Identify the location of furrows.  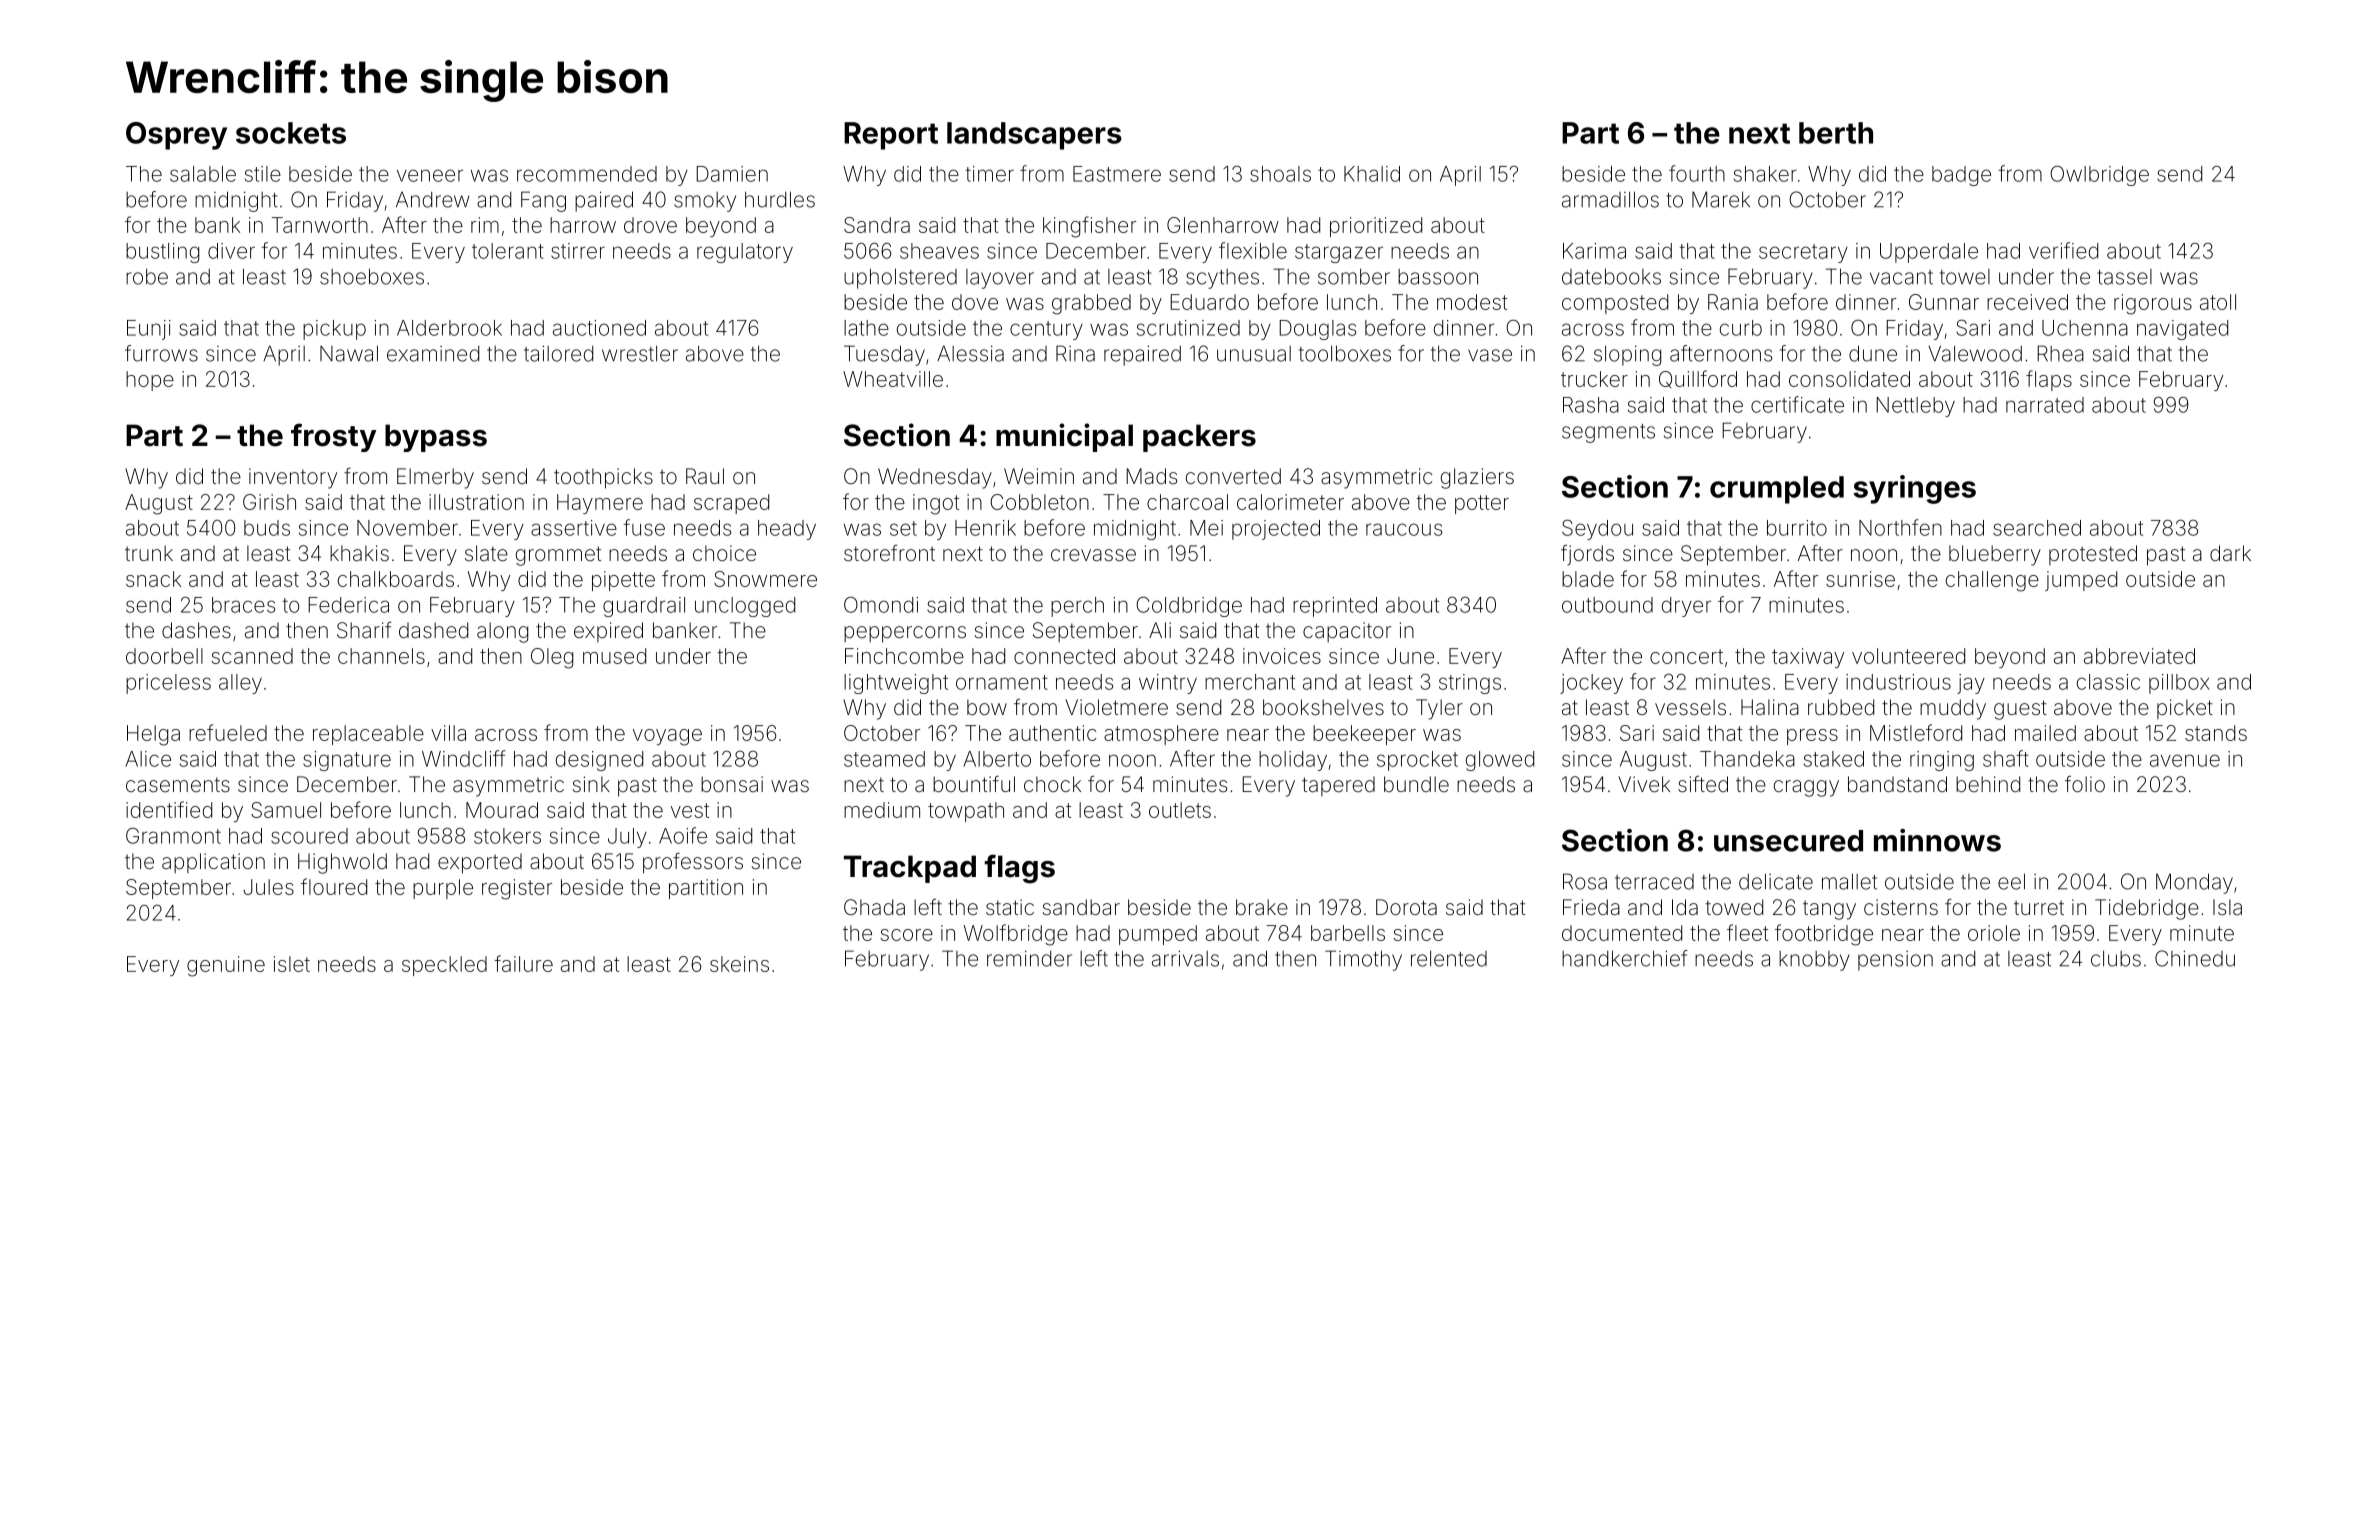
(161, 353).
